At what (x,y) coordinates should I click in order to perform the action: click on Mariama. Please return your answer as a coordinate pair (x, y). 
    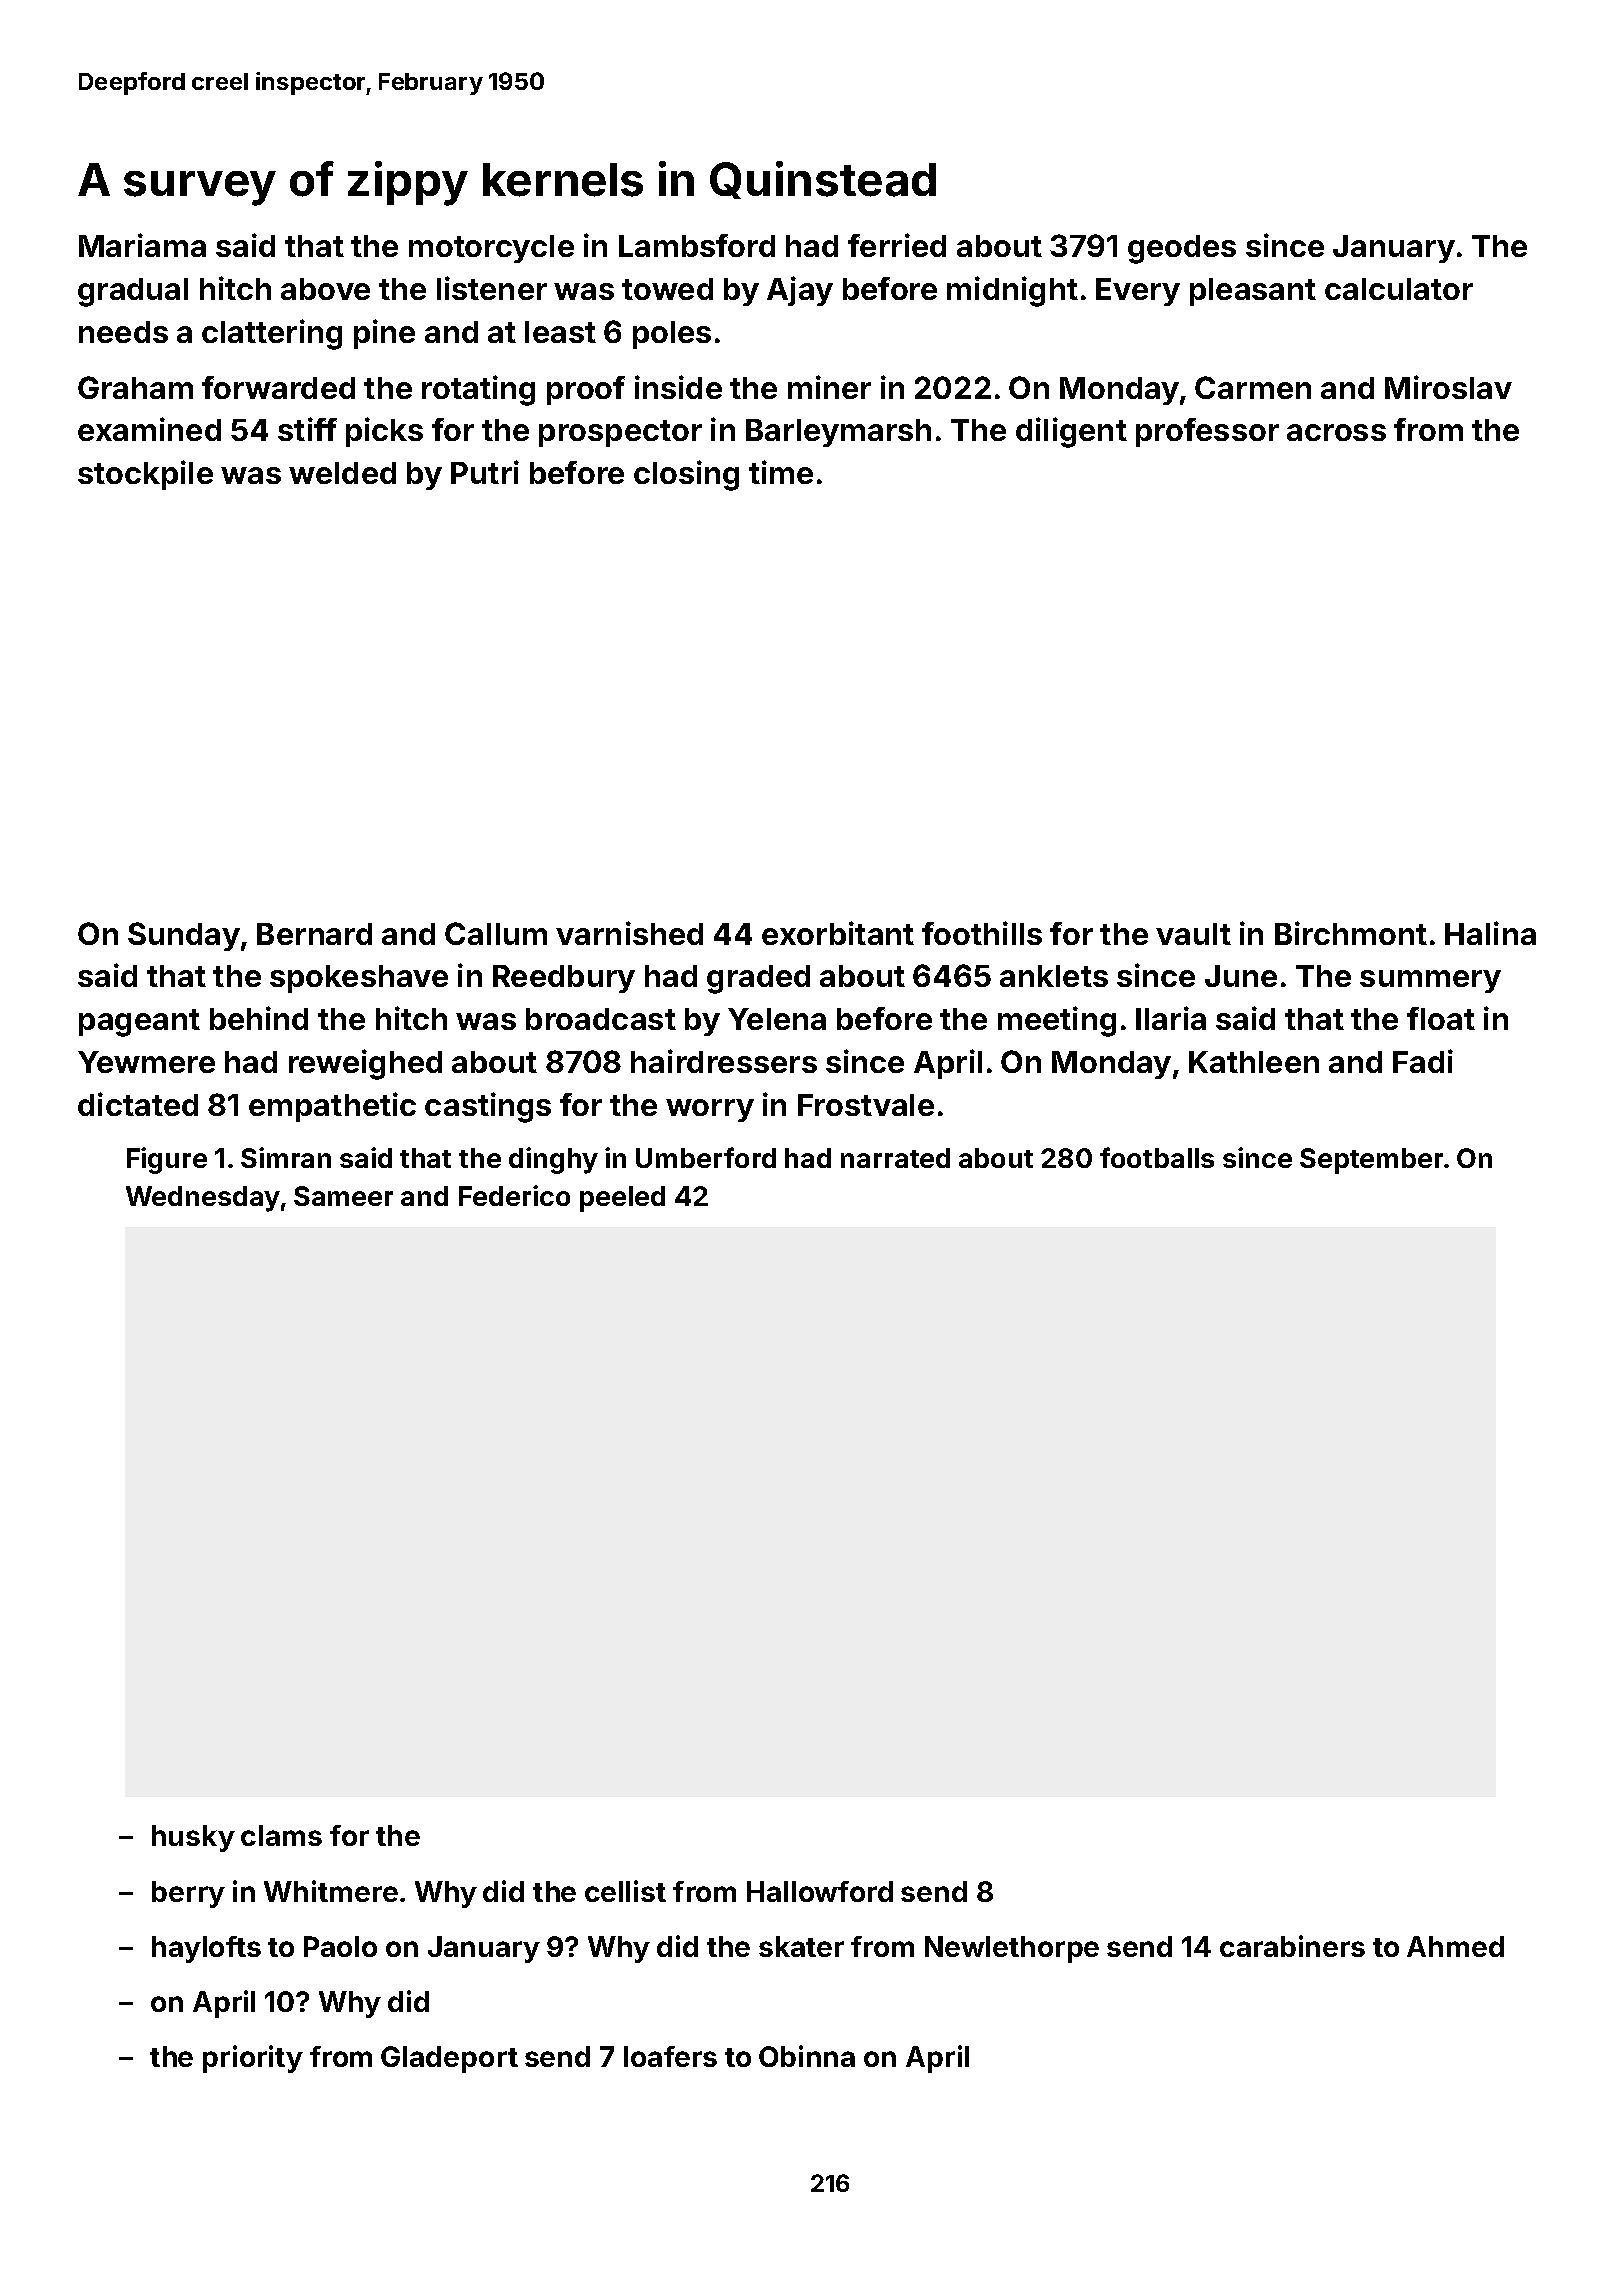
    Looking at the image, I should click on (142, 245).
